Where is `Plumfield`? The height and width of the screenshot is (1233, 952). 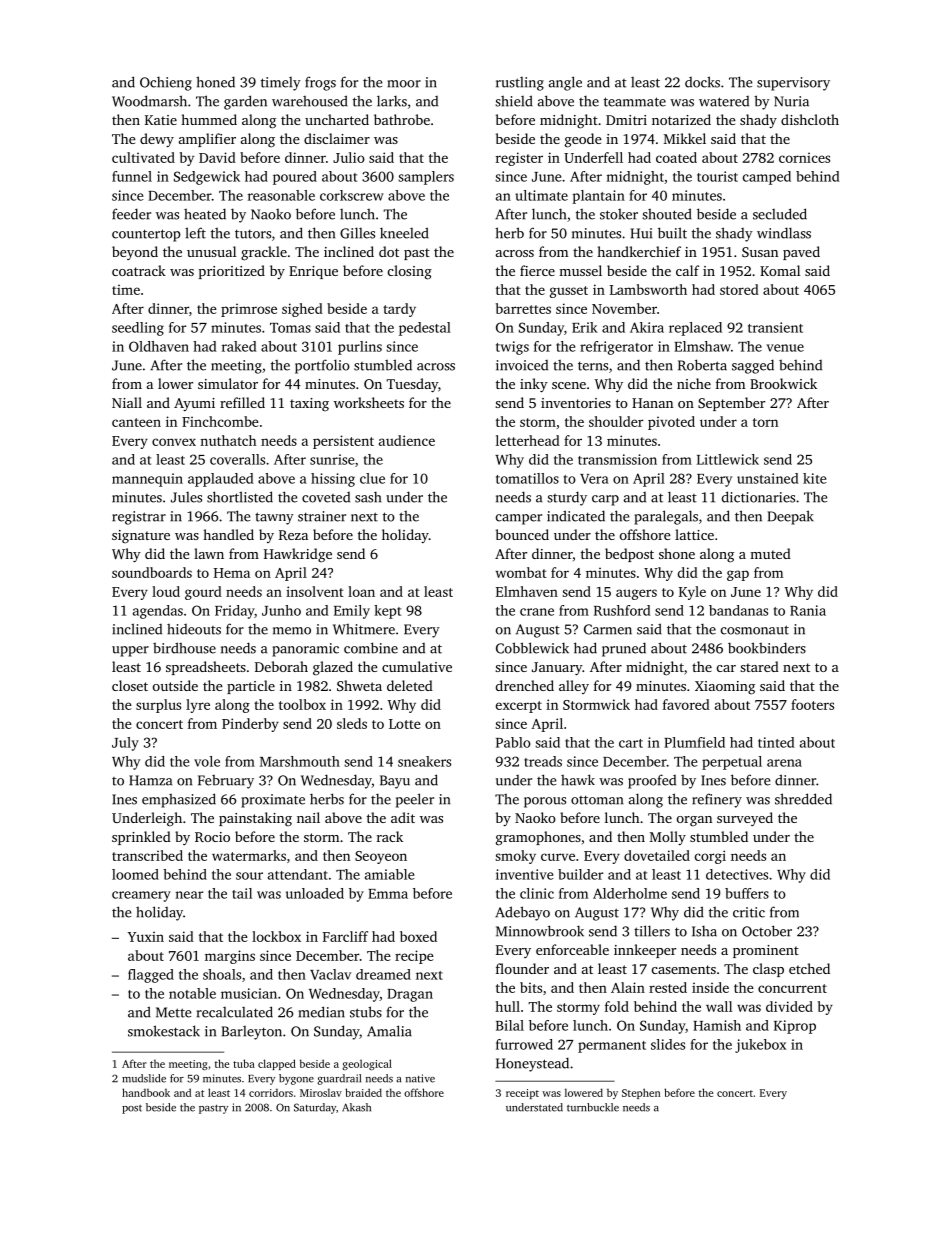 Plumfield is located at coordinates (694, 742).
